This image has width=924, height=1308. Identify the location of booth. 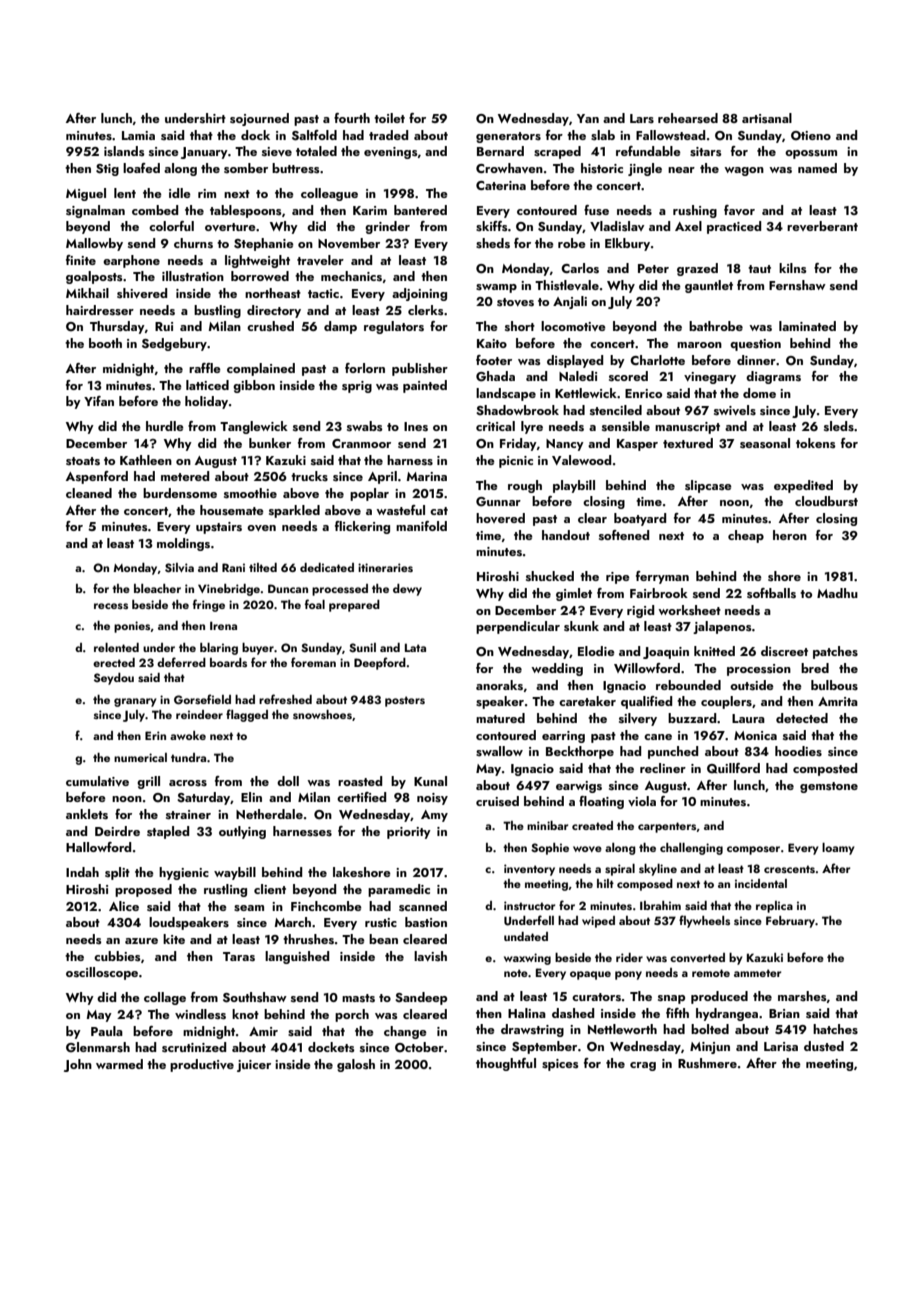
(105, 343).
